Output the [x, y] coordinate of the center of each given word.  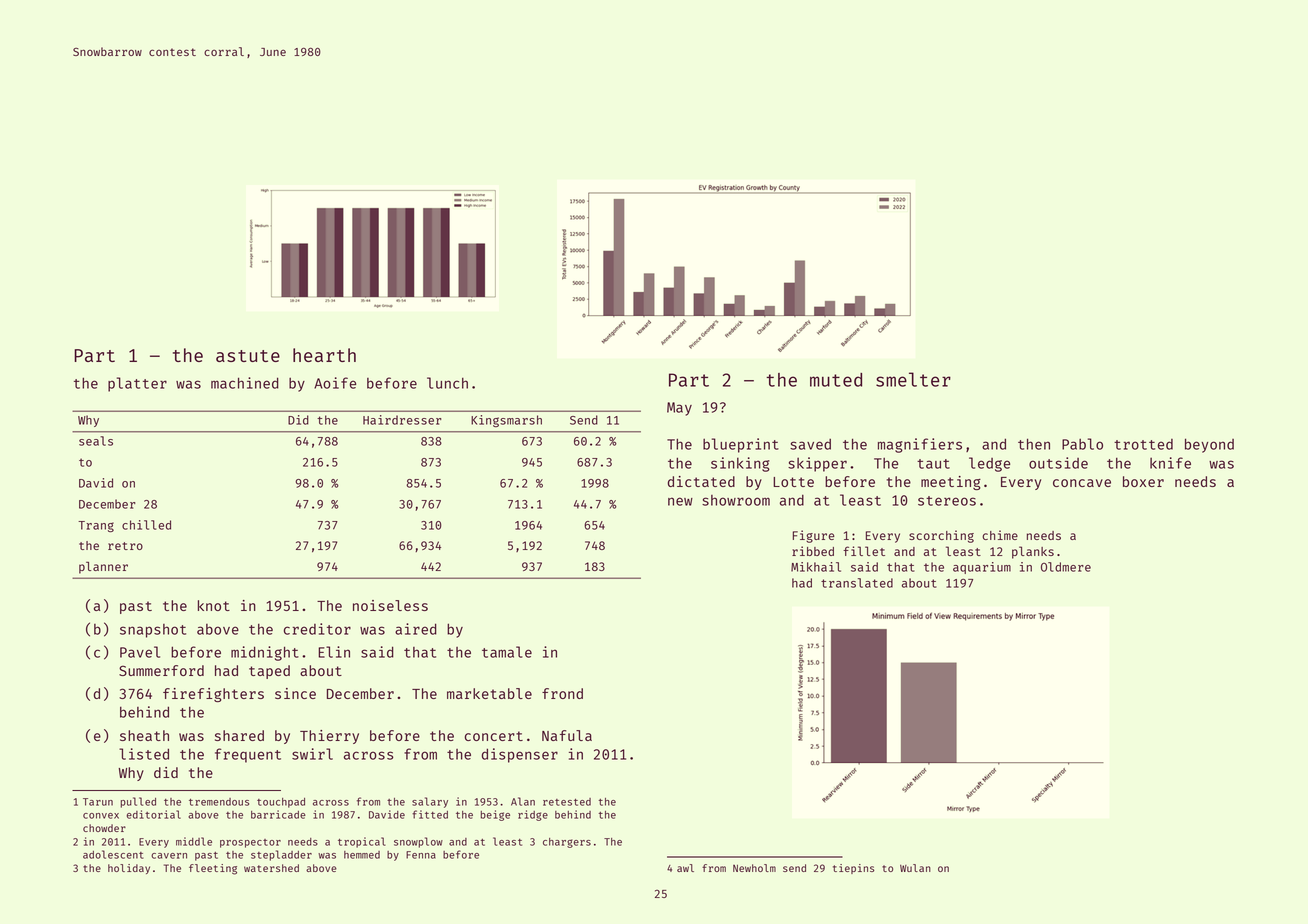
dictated [701, 481]
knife [1170, 463]
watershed [271, 868]
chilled [146, 525]
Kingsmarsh [506, 421]
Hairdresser [402, 420]
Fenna [421, 855]
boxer [1143, 481]
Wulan [915, 868]
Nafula [567, 735]
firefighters [213, 695]
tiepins [854, 869]
